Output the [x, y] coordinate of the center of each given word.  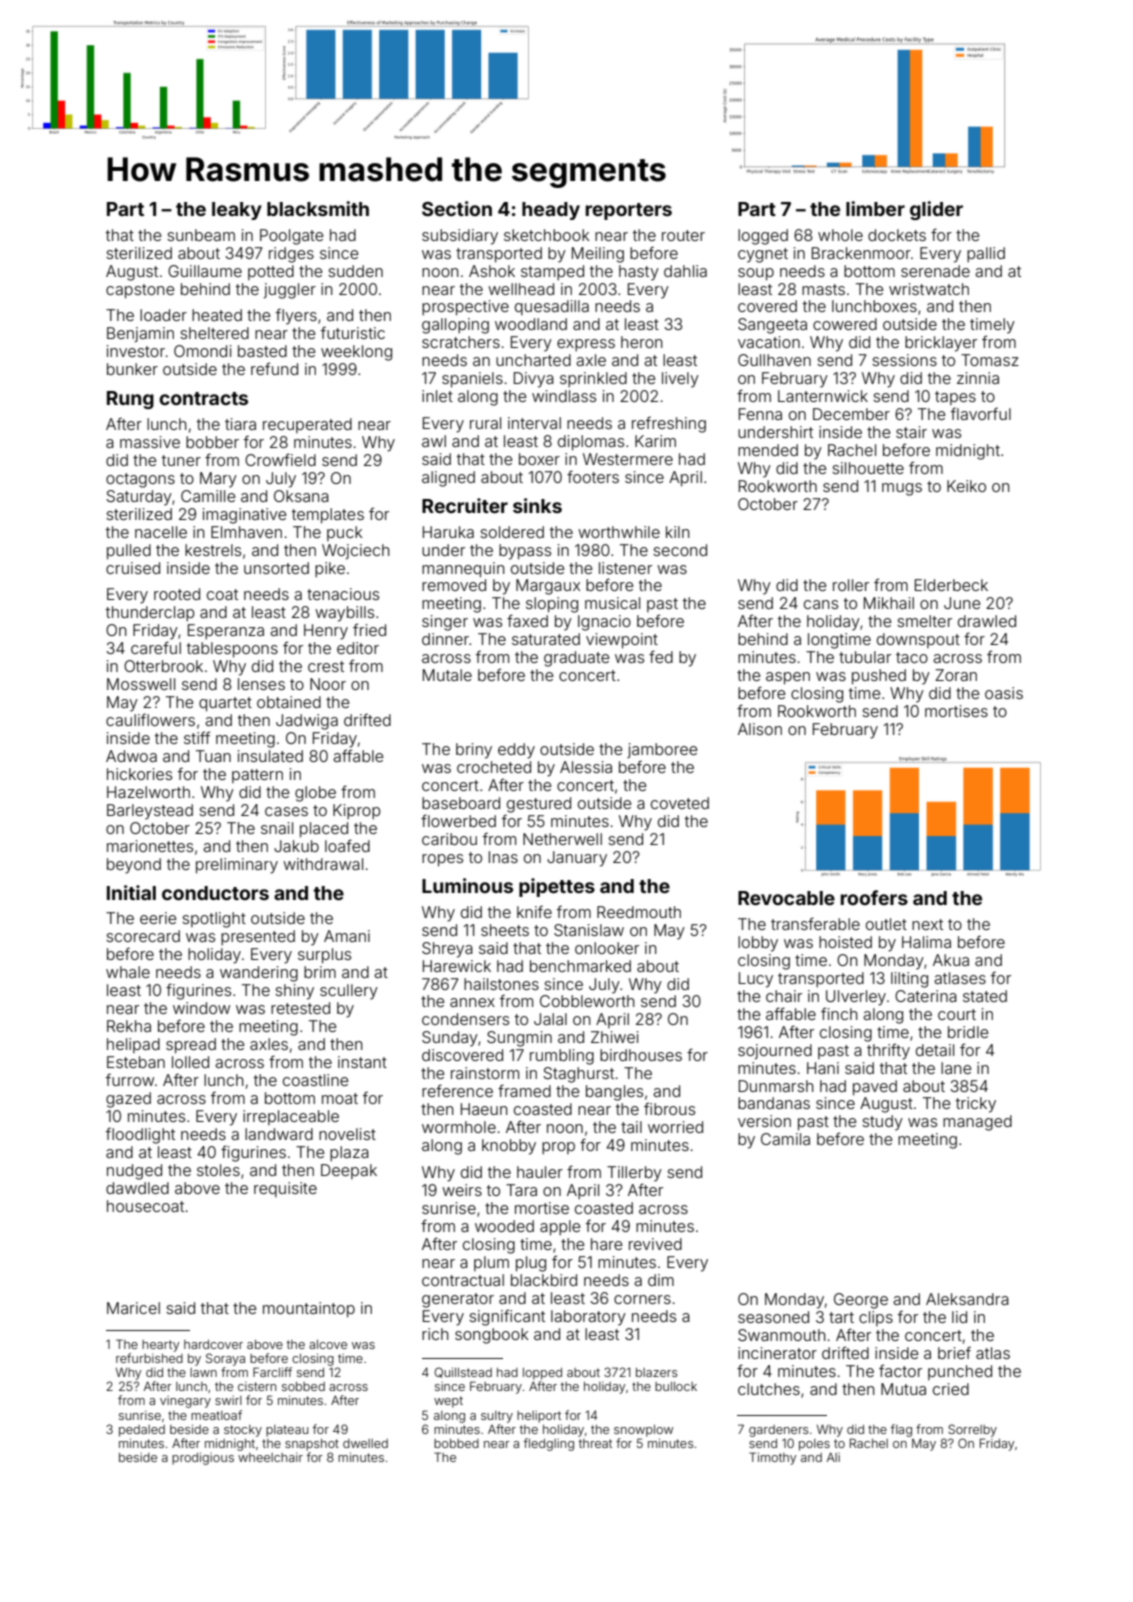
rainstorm [485, 1073]
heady [551, 211]
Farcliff [272, 1372]
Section [457, 208]
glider [936, 210]
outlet [886, 924]
